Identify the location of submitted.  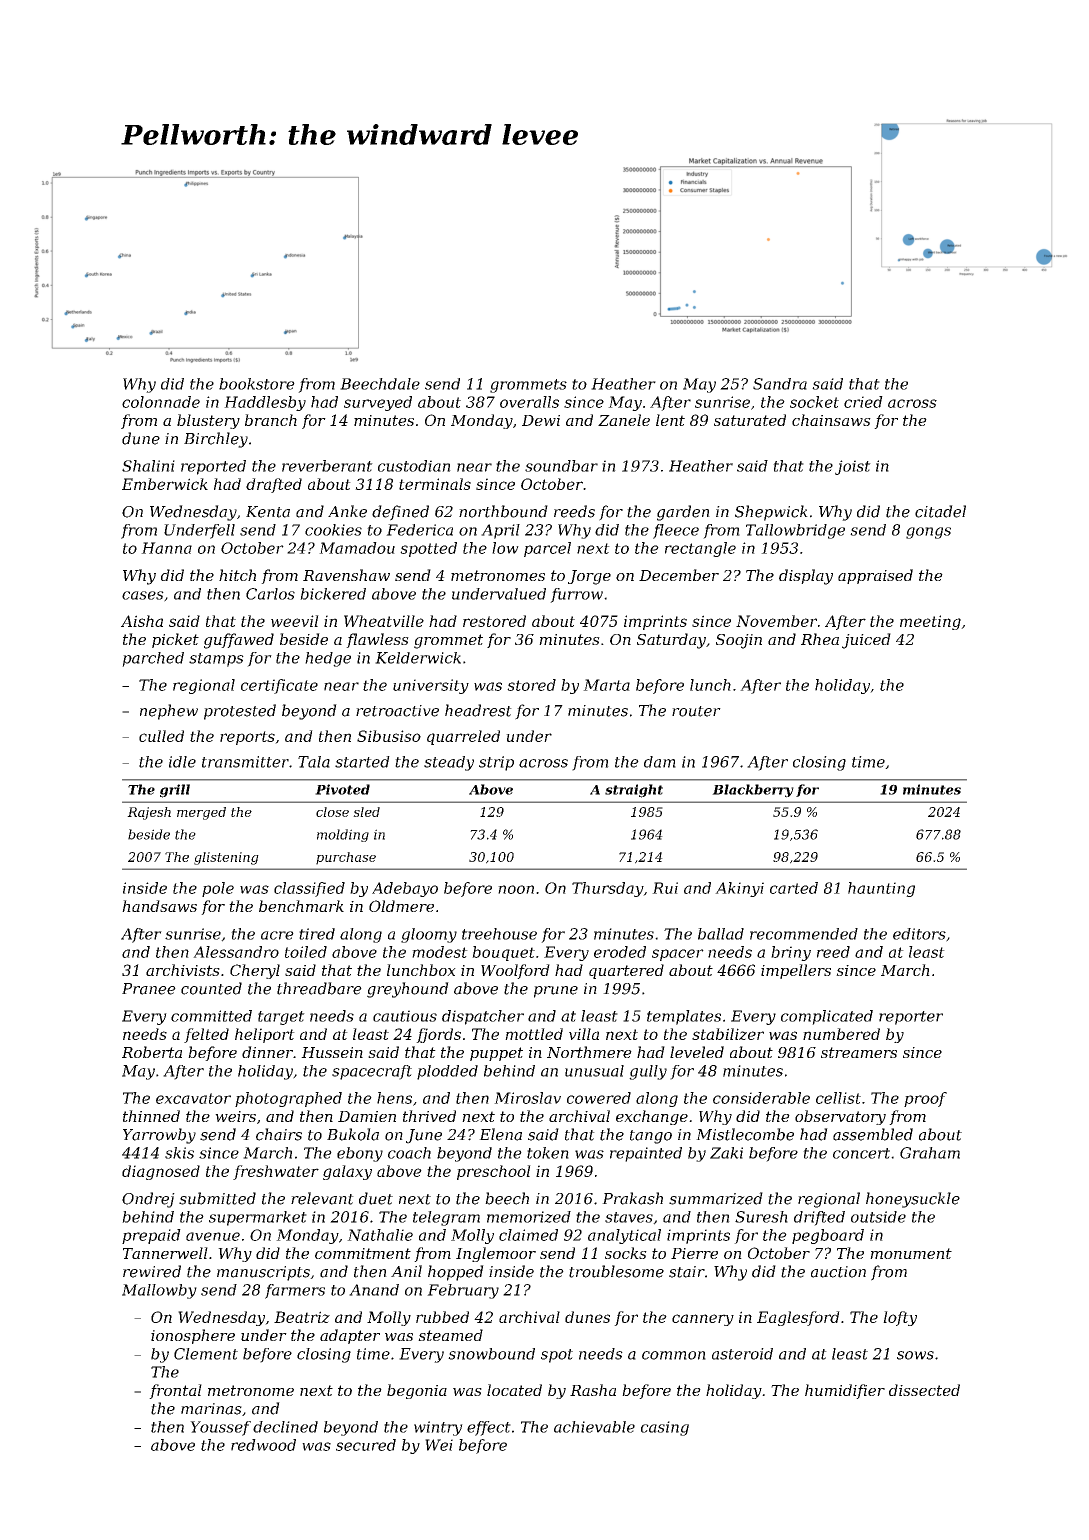
(217, 1198).
